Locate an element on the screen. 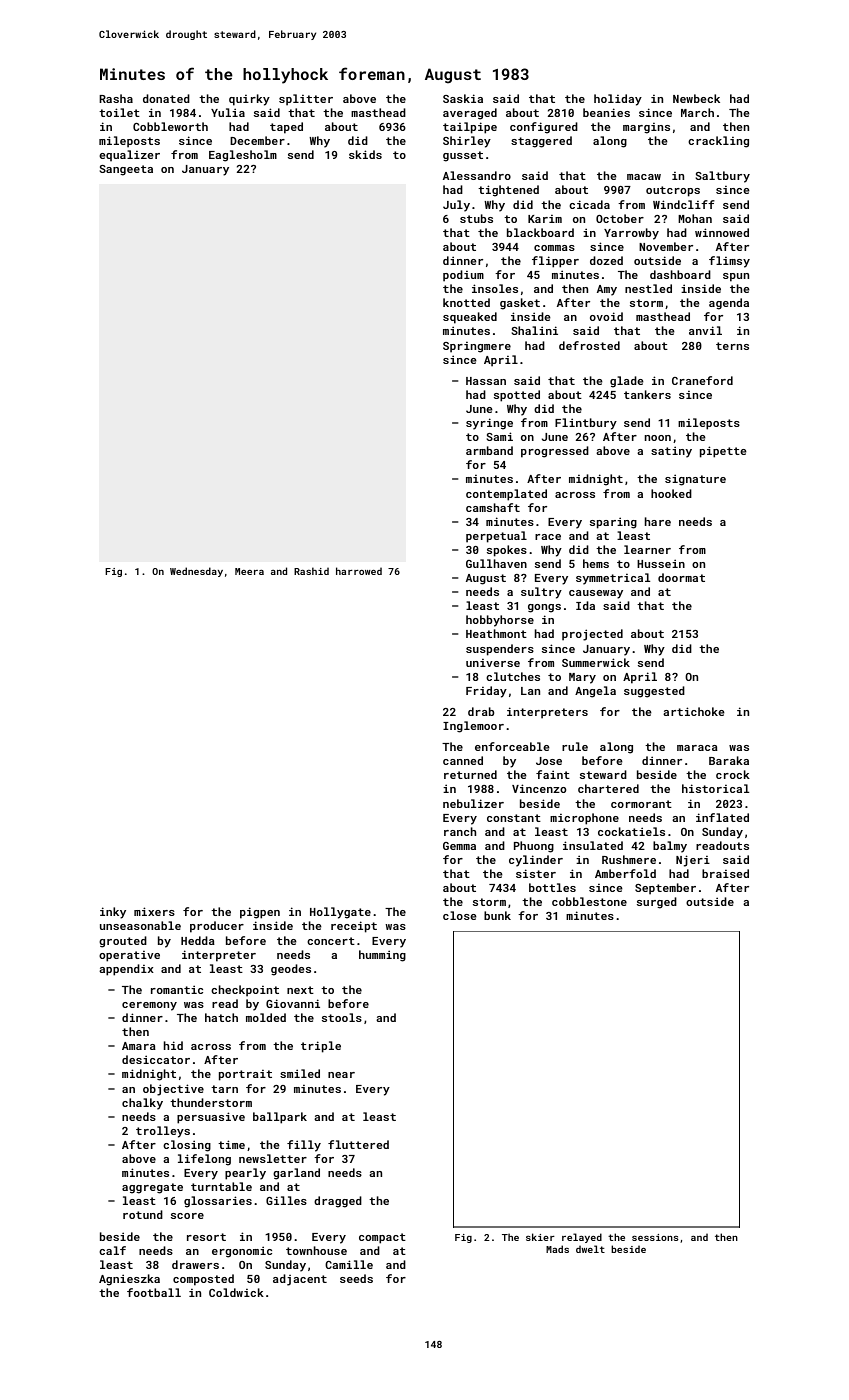 The image size is (849, 1400). composted is located at coordinates (203, 1280).
